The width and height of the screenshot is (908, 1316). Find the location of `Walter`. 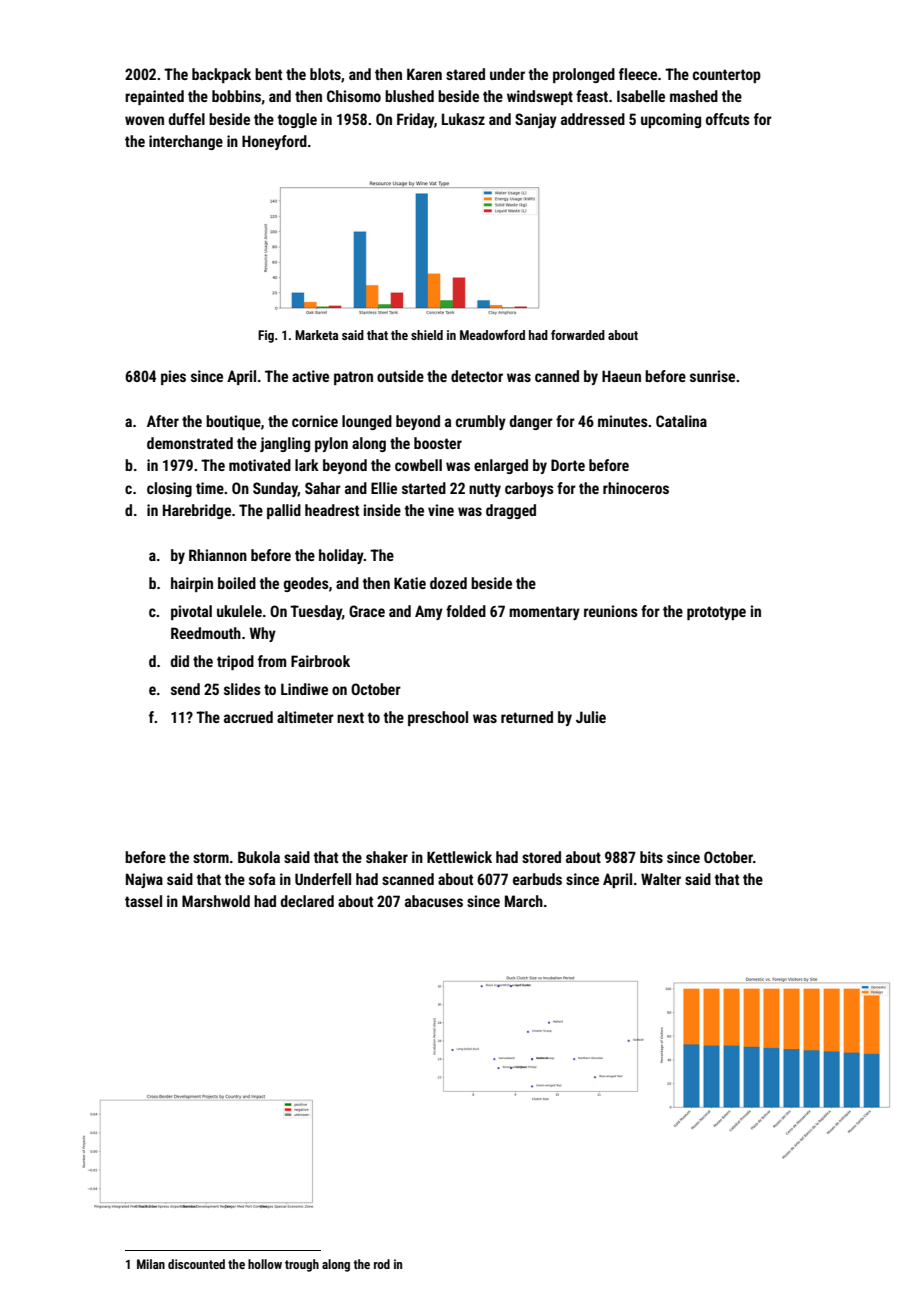

Walter is located at coordinates (661, 879).
